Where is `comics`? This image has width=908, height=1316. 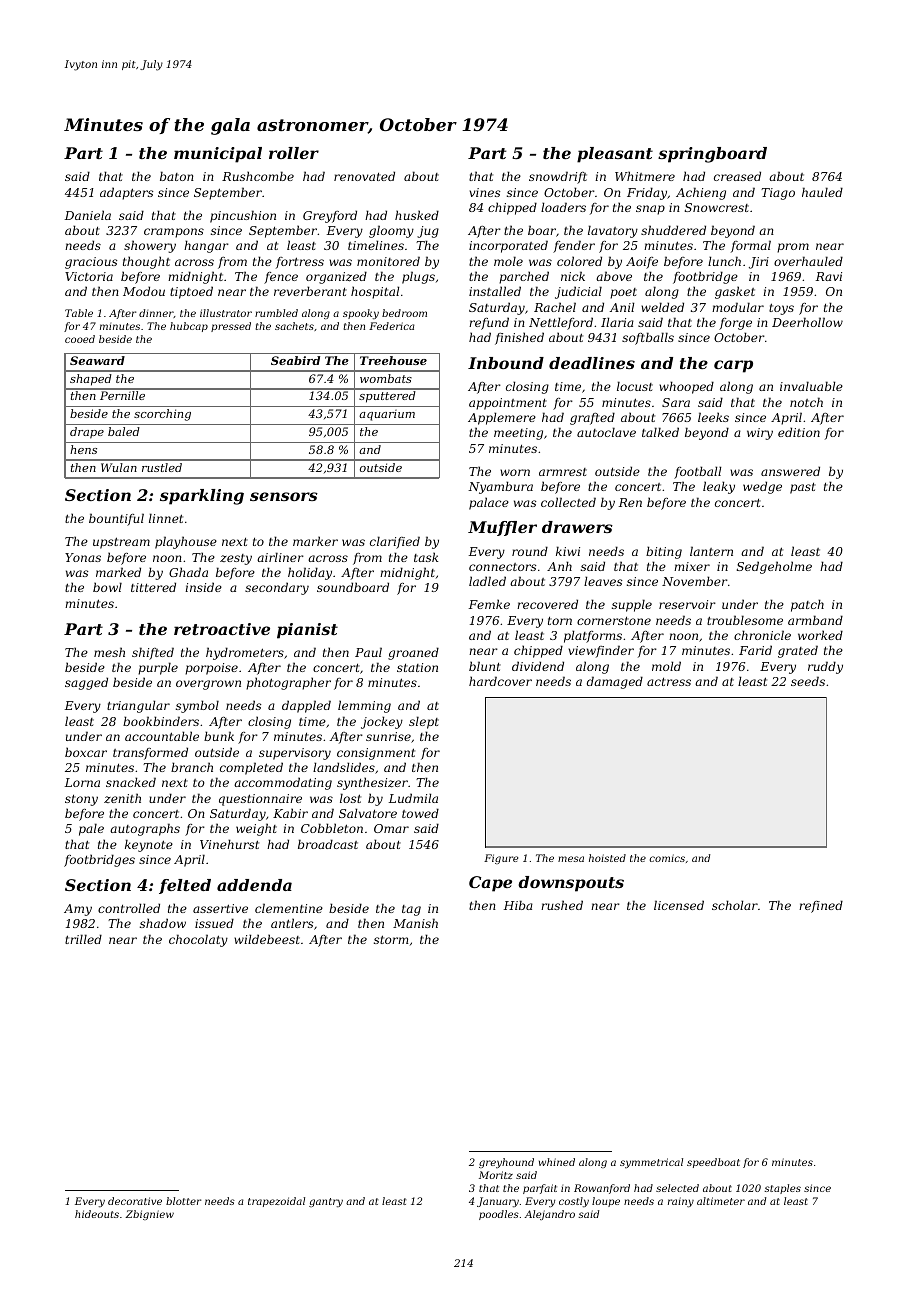
comics is located at coordinates (667, 858).
